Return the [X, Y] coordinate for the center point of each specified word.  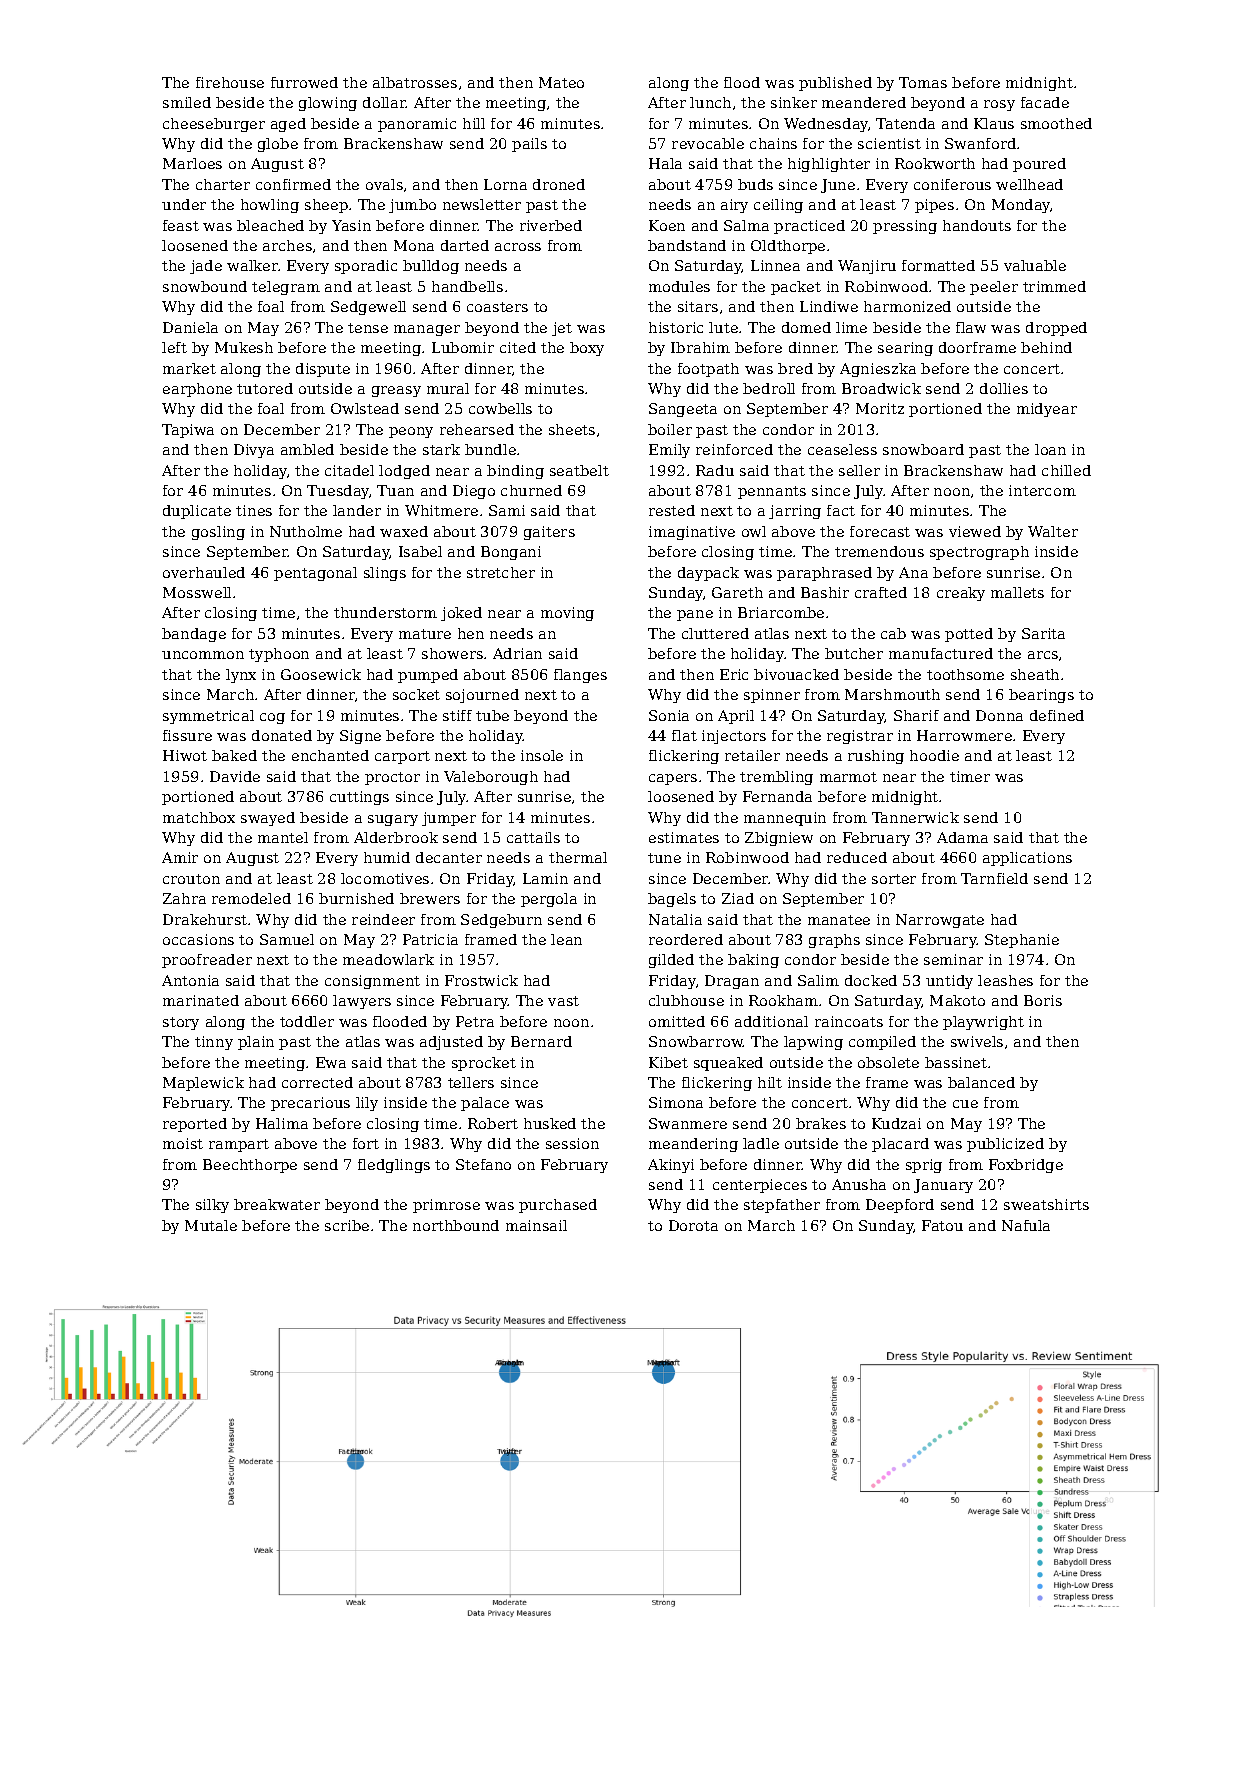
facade [1045, 102]
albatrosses [415, 82]
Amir [180, 857]
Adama [962, 837]
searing [905, 349]
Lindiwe [829, 306]
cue [965, 1104]
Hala [665, 163]
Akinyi [671, 1166]
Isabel [420, 551]
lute [723, 327]
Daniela [190, 327]
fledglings [394, 1166]
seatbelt [579, 470]
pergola [549, 900]
